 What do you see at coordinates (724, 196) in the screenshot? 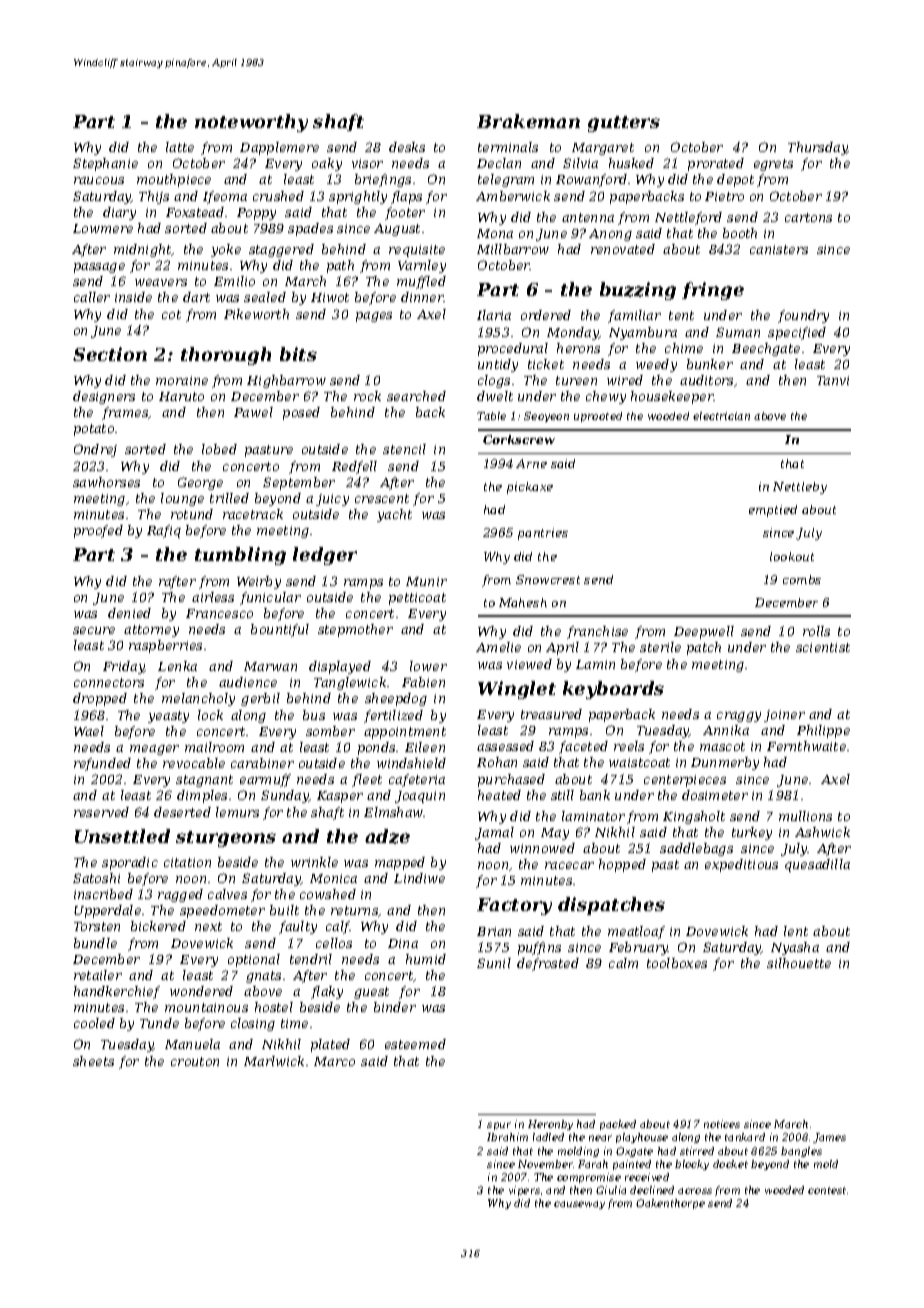
I see `Pietro` at bounding box center [724, 196].
